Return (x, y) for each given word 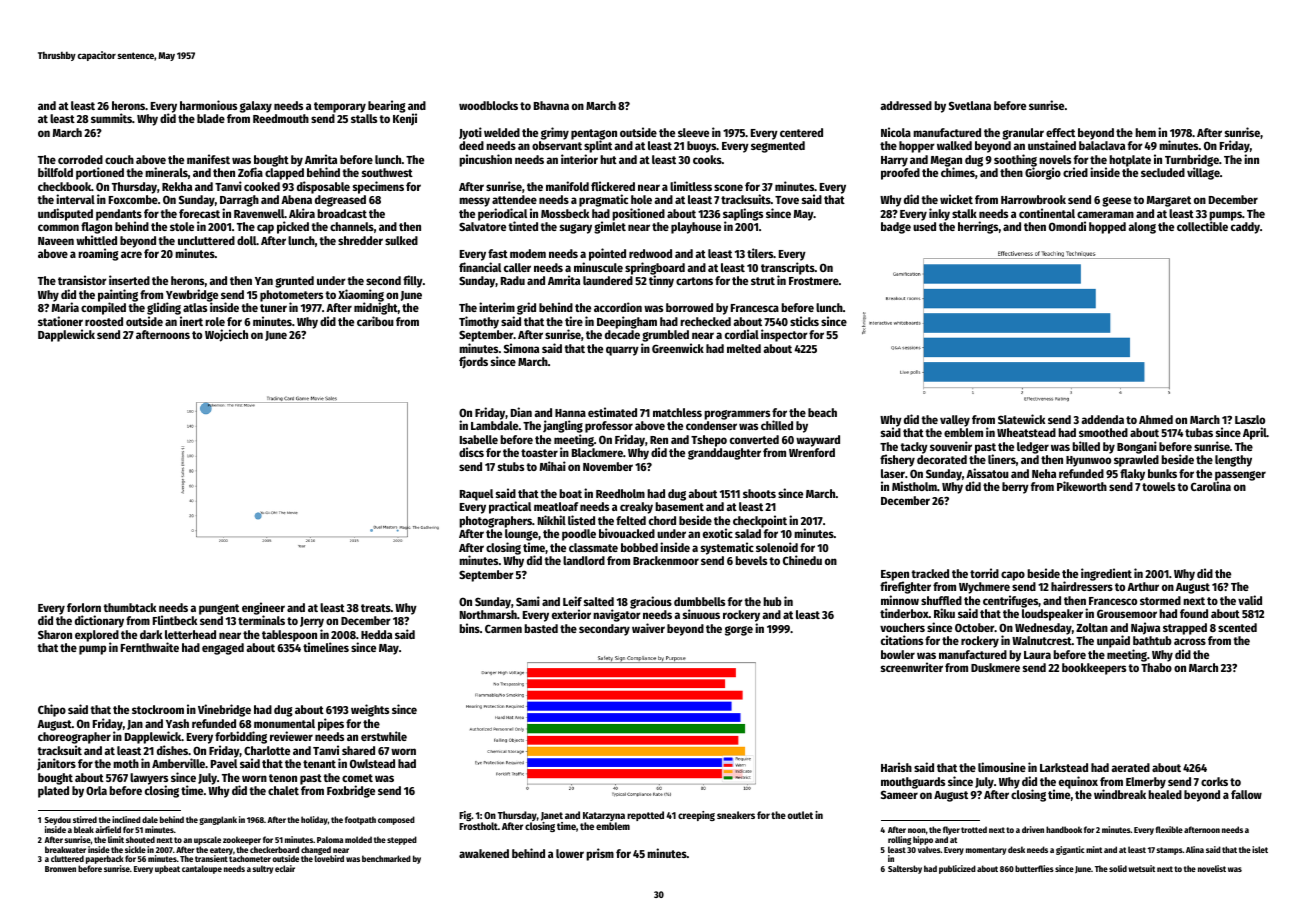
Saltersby (905, 869)
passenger (1240, 476)
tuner (273, 308)
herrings (978, 227)
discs (471, 452)
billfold (55, 172)
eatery (221, 851)
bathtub (1152, 640)
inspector (784, 335)
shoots (759, 493)
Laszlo (1250, 419)
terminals (261, 620)
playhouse (696, 228)
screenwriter (912, 667)
